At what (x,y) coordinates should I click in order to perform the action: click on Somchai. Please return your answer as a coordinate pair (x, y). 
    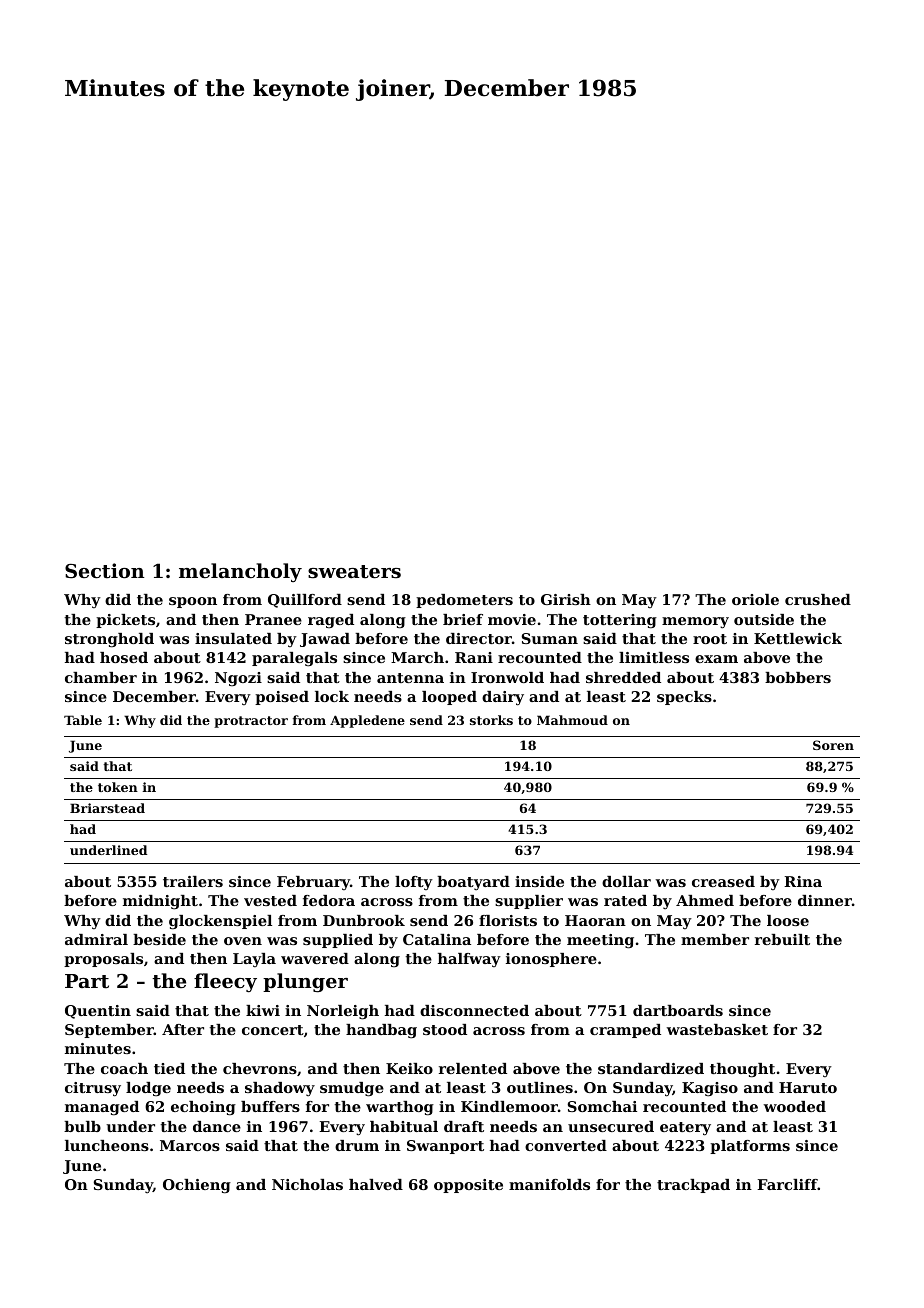
    Looking at the image, I should click on (602, 1106).
